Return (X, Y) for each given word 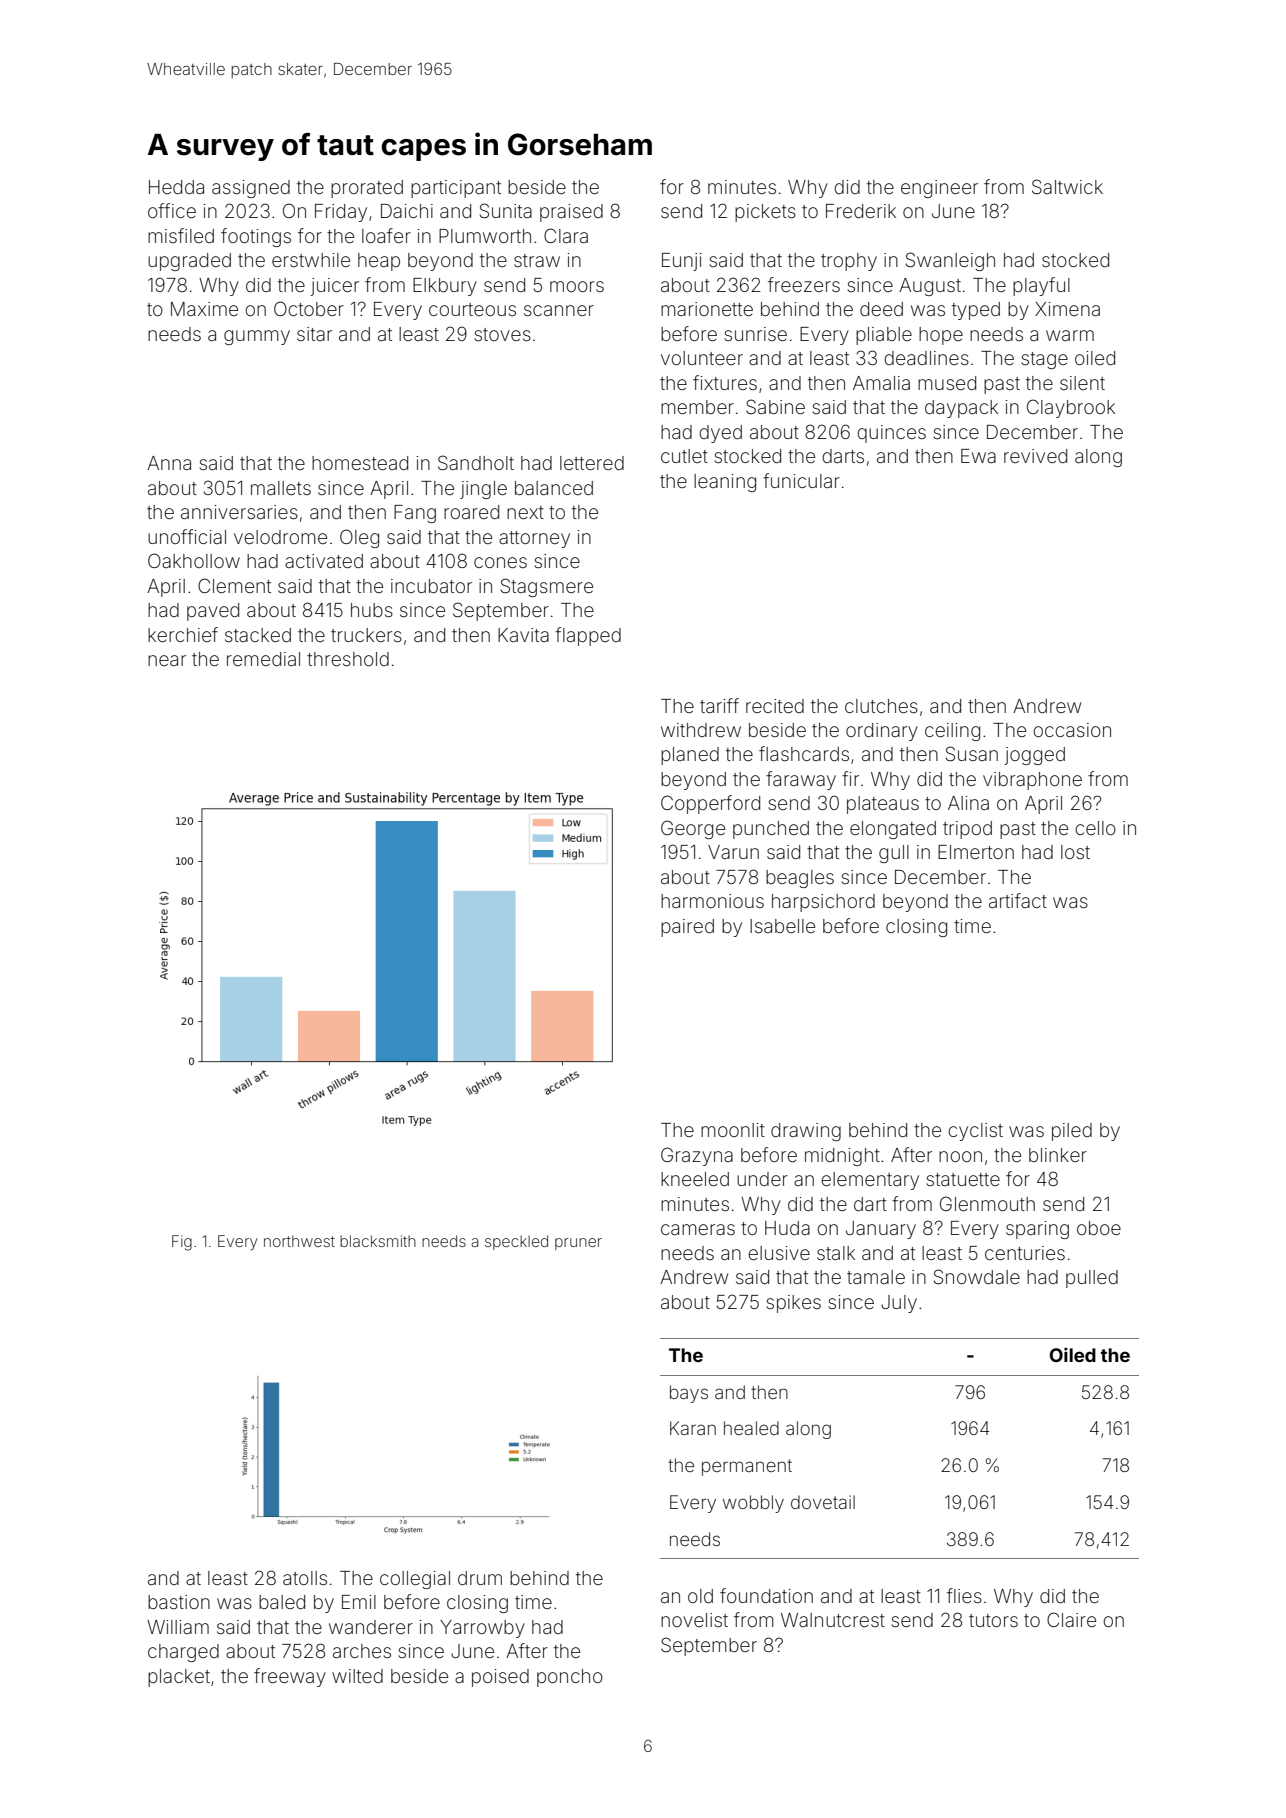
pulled (1092, 1279)
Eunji (681, 262)
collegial (415, 1580)
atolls (305, 1578)
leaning (725, 483)
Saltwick (1067, 186)
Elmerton (976, 852)
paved (213, 612)
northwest (299, 1241)
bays (689, 1394)
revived (1035, 456)
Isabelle (782, 926)
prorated (367, 189)
